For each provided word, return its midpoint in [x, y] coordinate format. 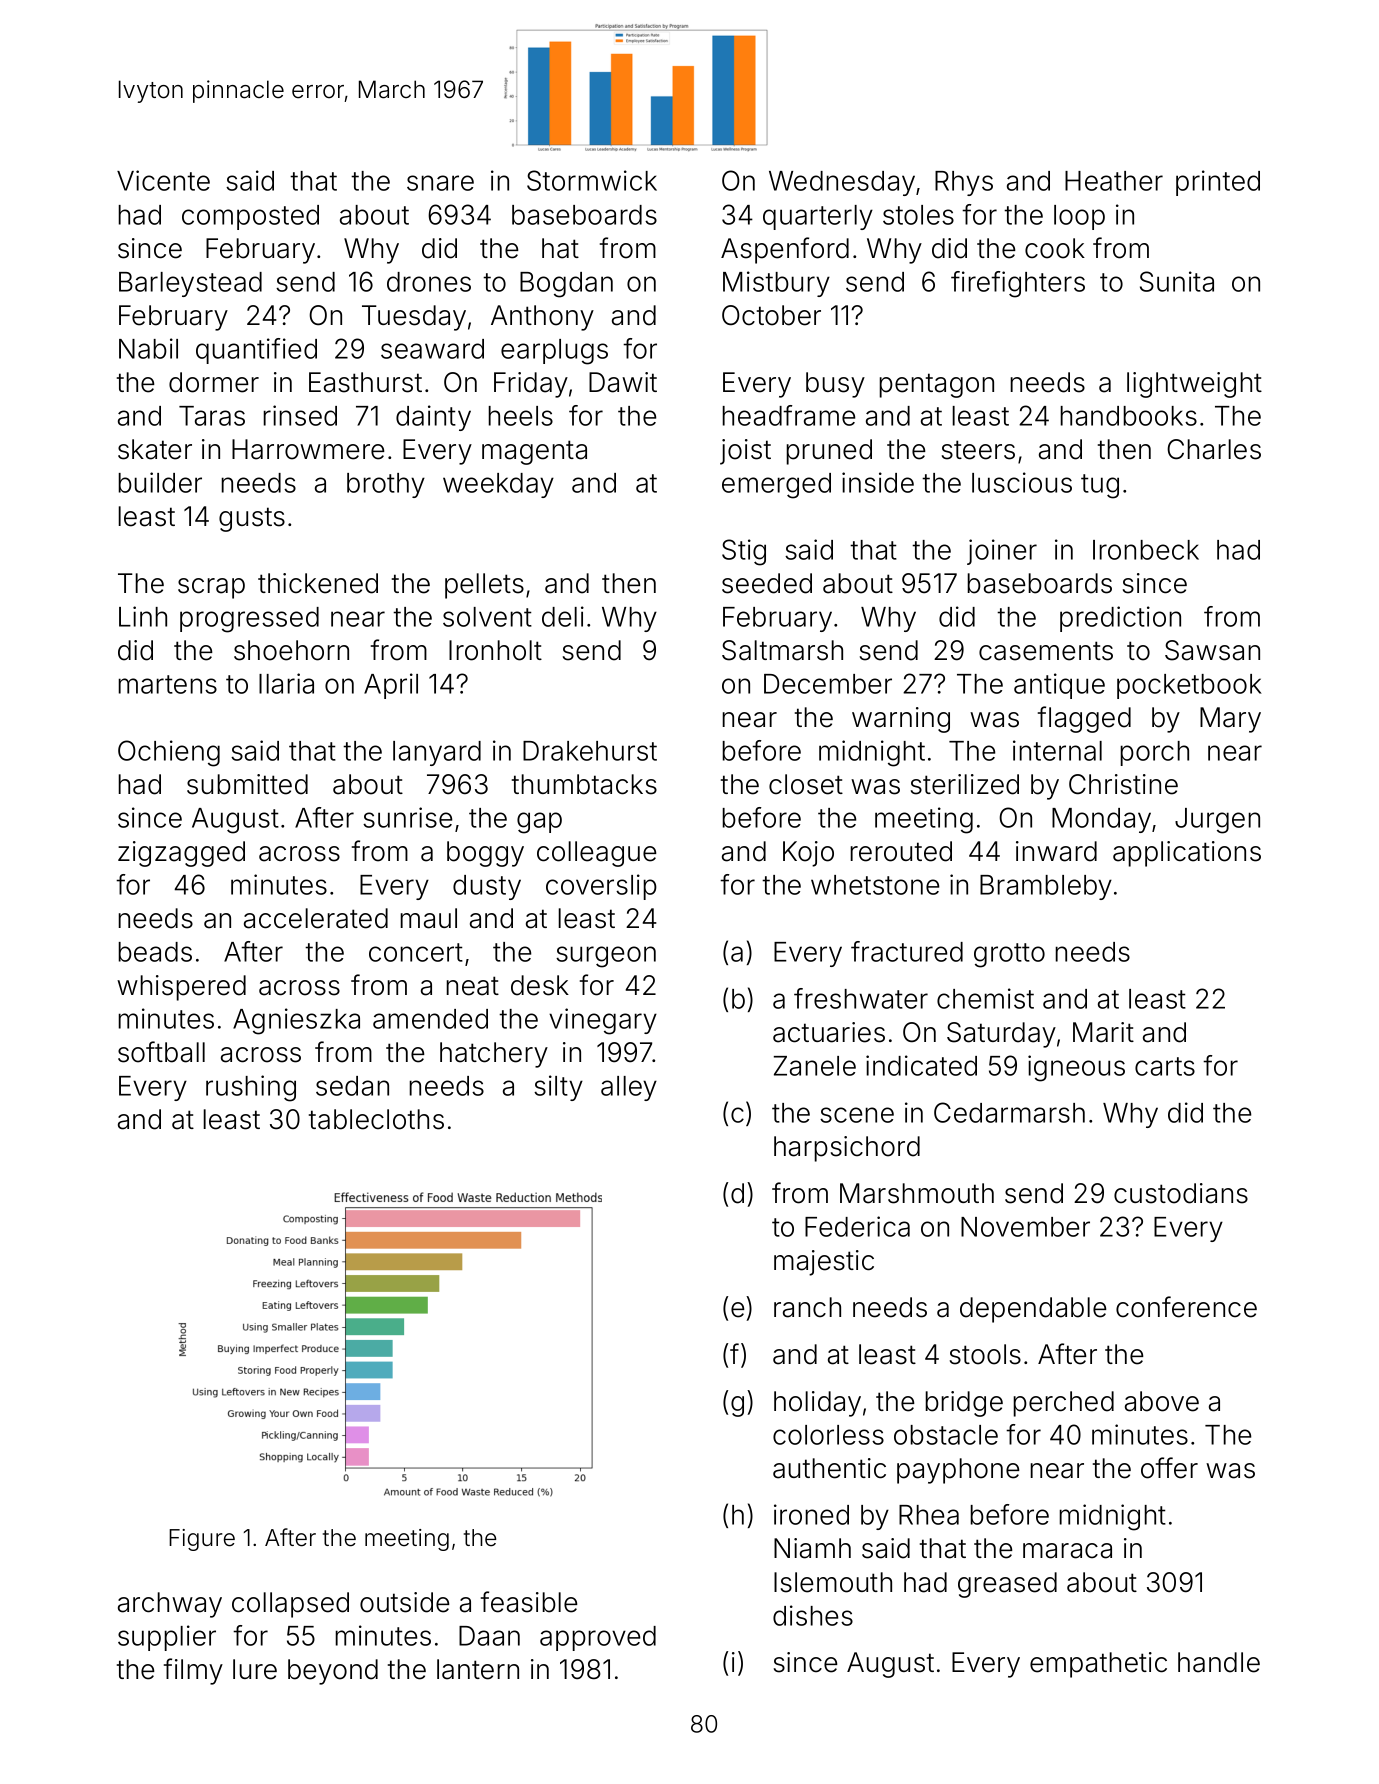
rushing [251, 1088]
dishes [813, 1615]
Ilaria [286, 683]
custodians [1181, 1193]
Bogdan [566, 285]
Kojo [808, 854]
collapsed [290, 1605]
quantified [256, 351]
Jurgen [1217, 821]
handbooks [1129, 416]
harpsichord [847, 1149]
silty [558, 1088]
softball [161, 1052]
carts [1165, 1066]
